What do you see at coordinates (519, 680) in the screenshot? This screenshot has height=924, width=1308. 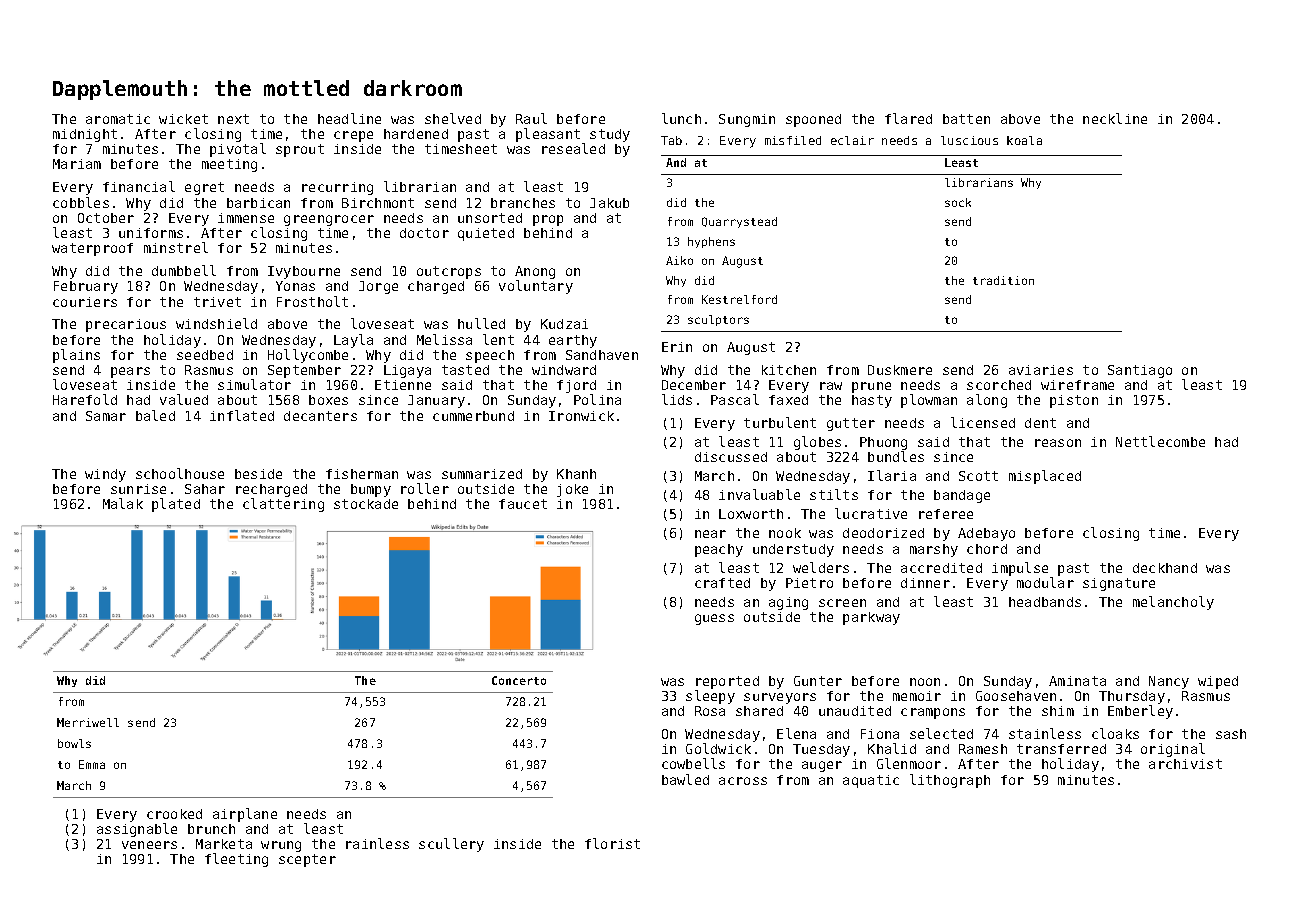 I see `Concerto` at bounding box center [519, 680].
